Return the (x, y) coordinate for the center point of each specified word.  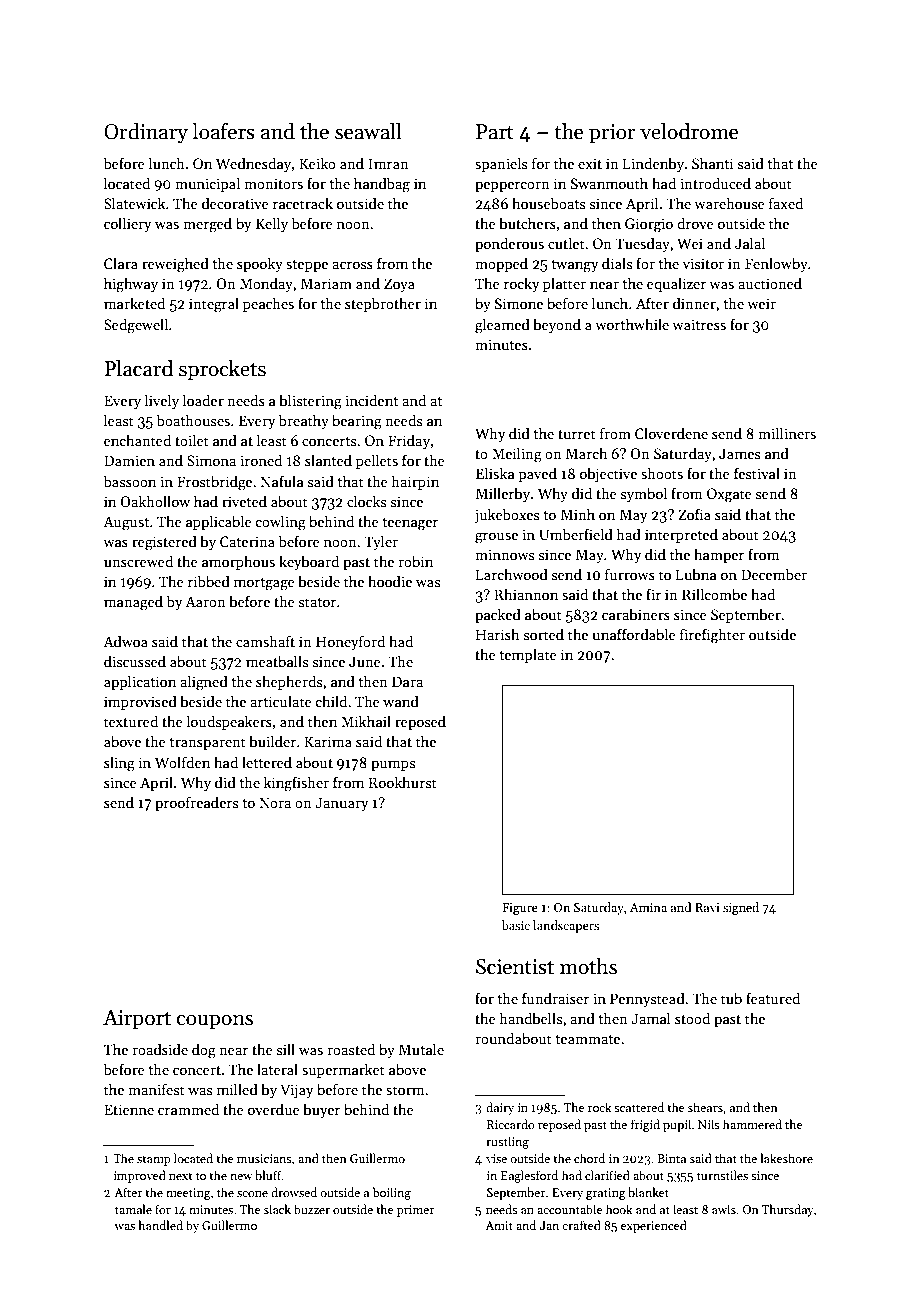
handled (160, 1225)
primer (416, 1211)
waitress (699, 324)
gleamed (502, 326)
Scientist (515, 967)
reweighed (175, 265)
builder (272, 741)
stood (692, 1018)
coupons (215, 1022)
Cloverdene (671, 433)
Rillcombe (714, 594)
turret (577, 434)
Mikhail (366, 721)
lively (162, 401)
